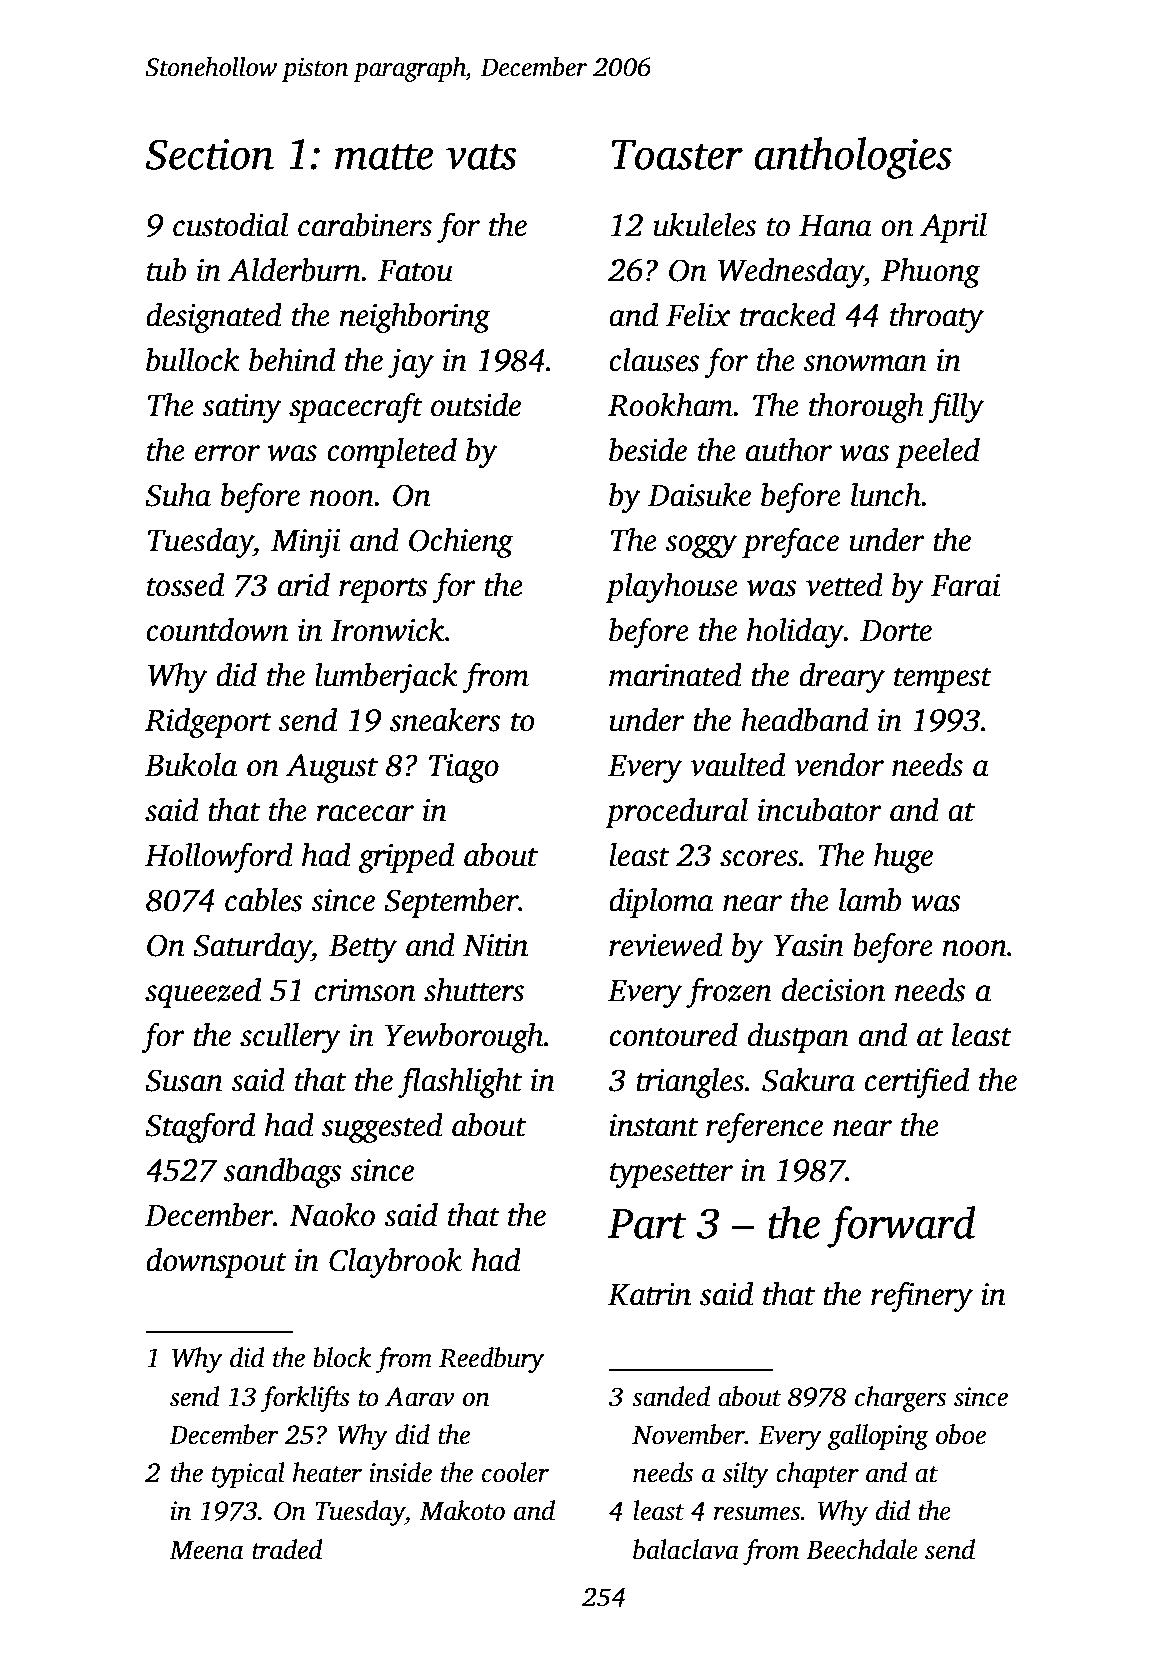 The height and width of the image is (1654, 1165). What do you see at coordinates (415, 271) in the image?
I see `Fatou` at bounding box center [415, 271].
